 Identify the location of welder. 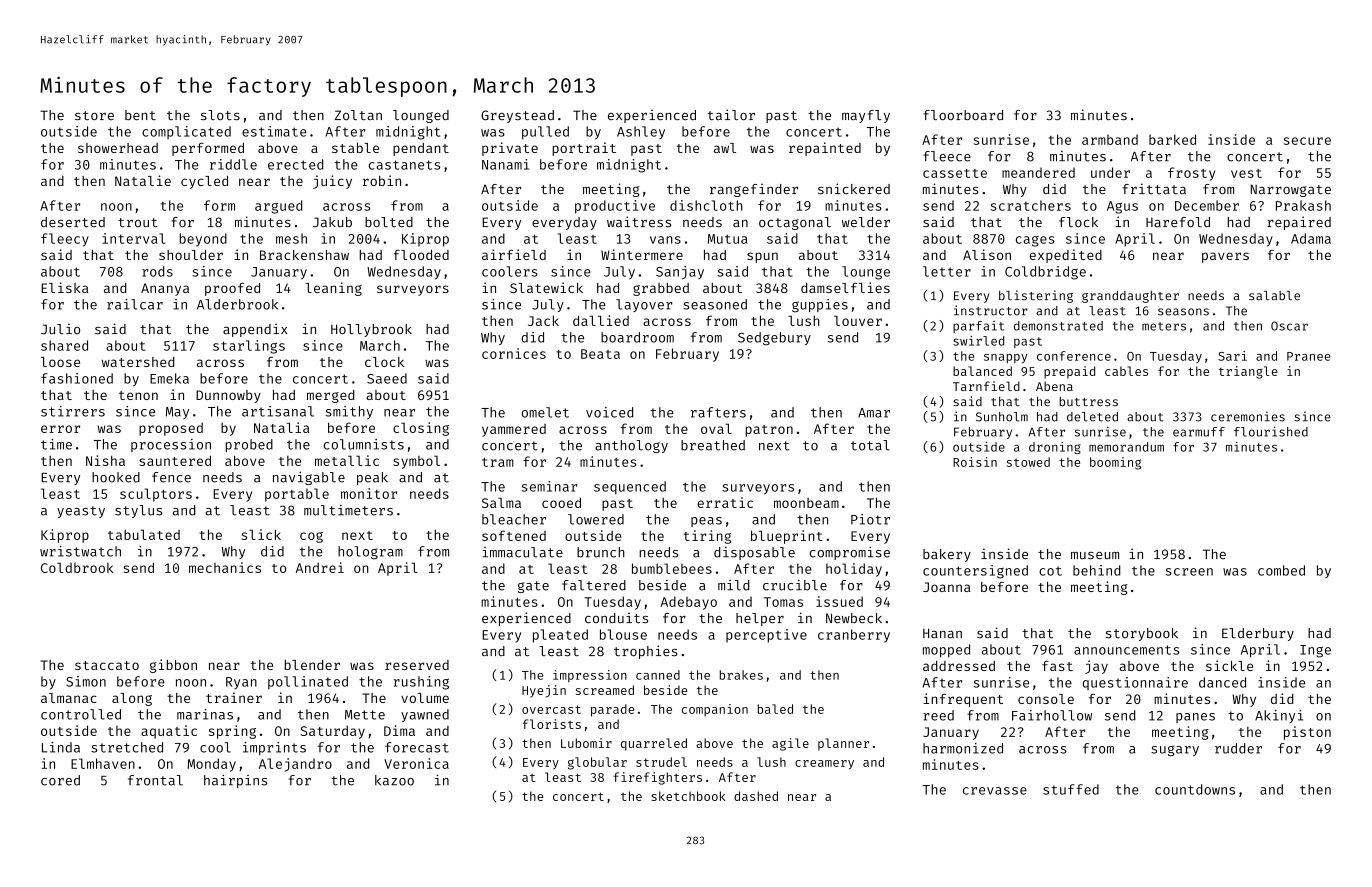
(866, 222).
